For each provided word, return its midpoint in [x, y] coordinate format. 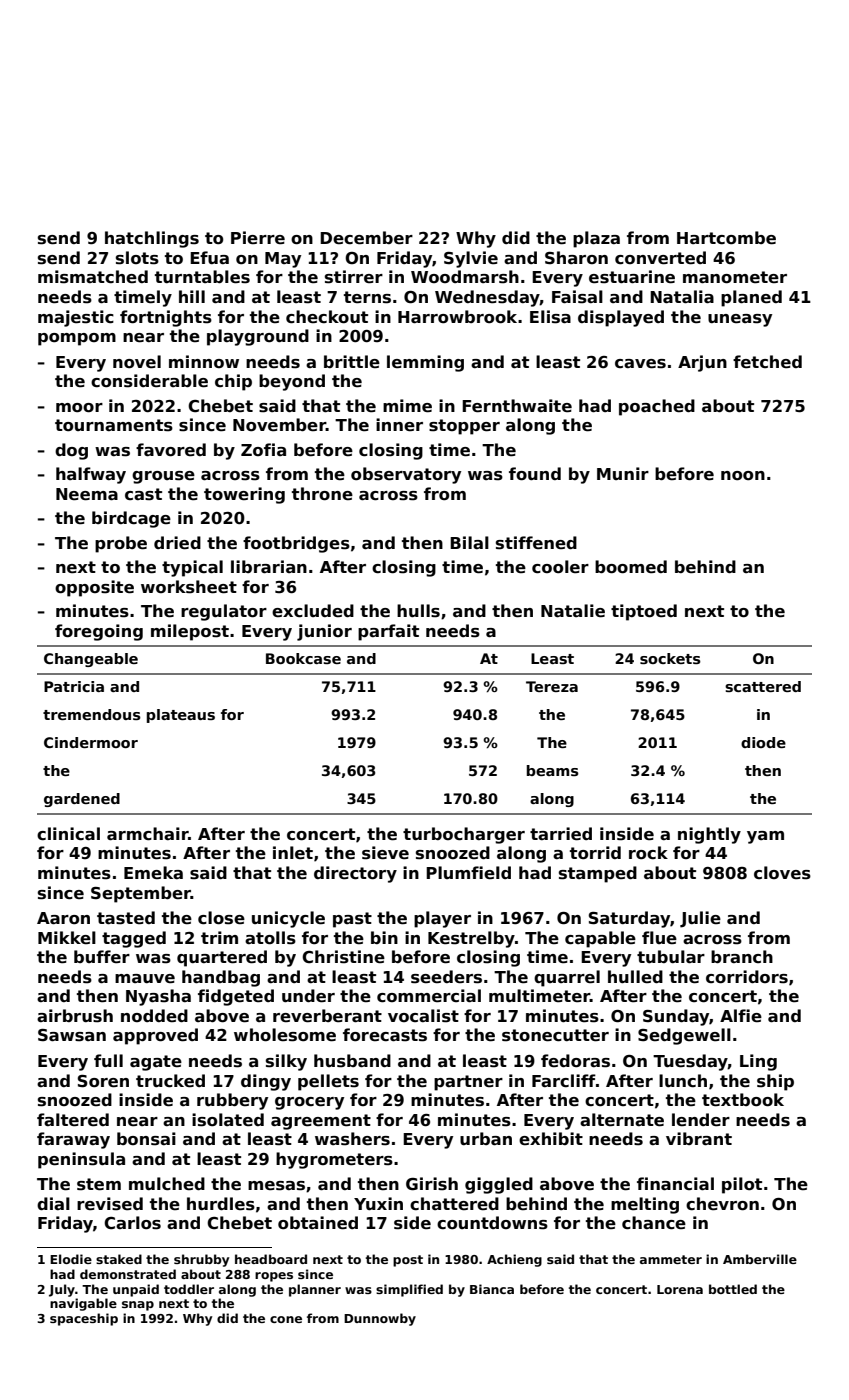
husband [352, 1061]
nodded [154, 1016]
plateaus [181, 716]
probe [121, 544]
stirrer [354, 277]
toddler [189, 1289]
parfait [388, 632]
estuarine [632, 277]
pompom [77, 339]
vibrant [699, 1139]
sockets [670, 658]
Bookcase [303, 658]
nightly [709, 835]
